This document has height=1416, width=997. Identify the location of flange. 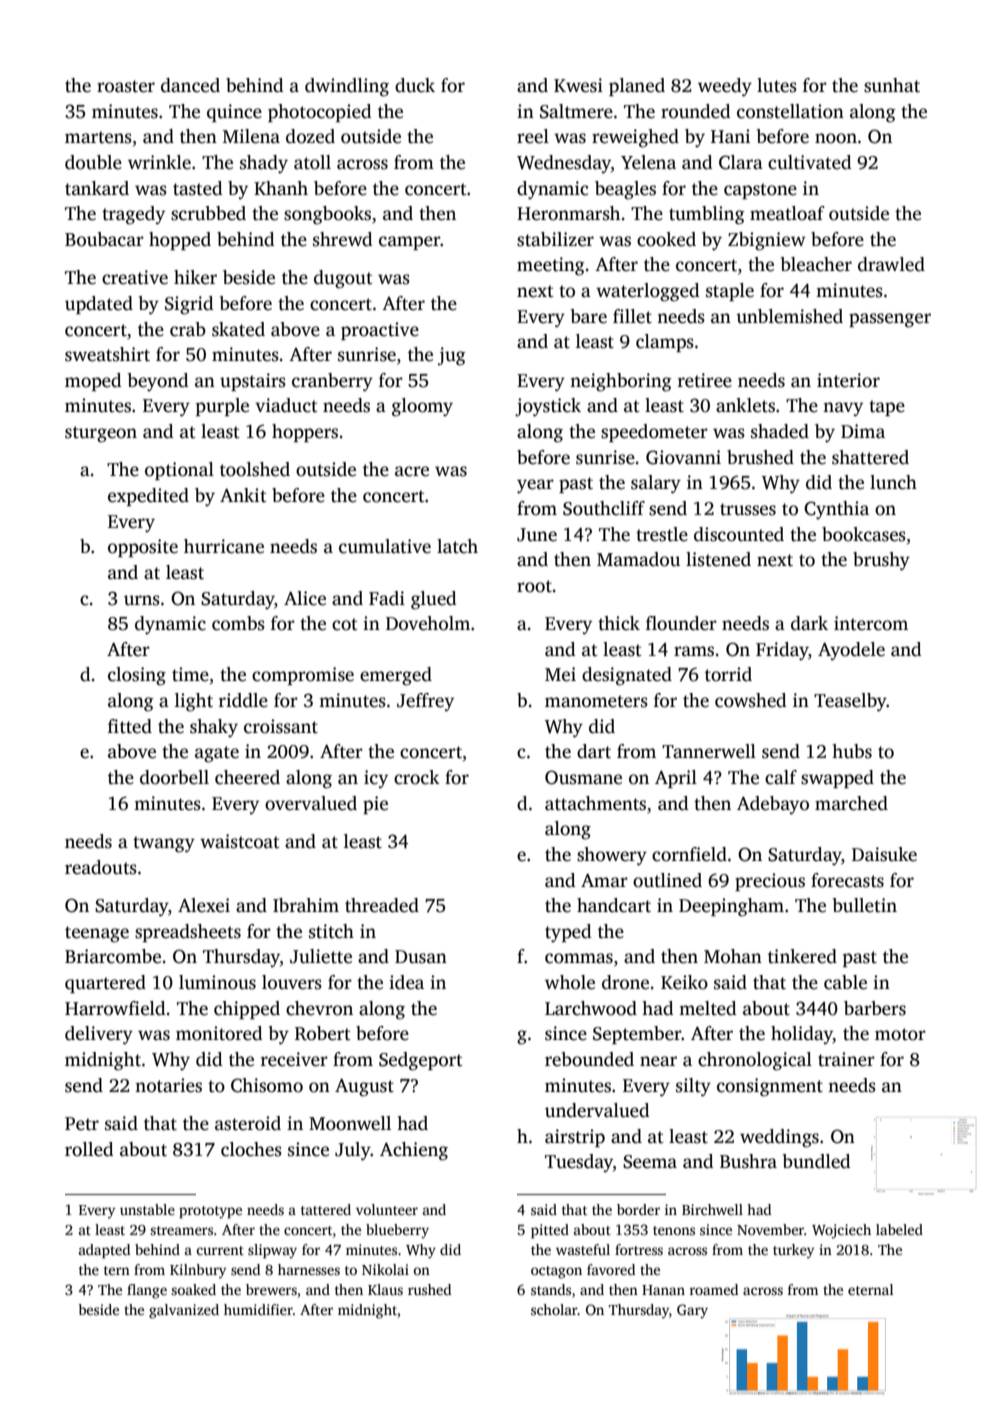
(147, 1291).
